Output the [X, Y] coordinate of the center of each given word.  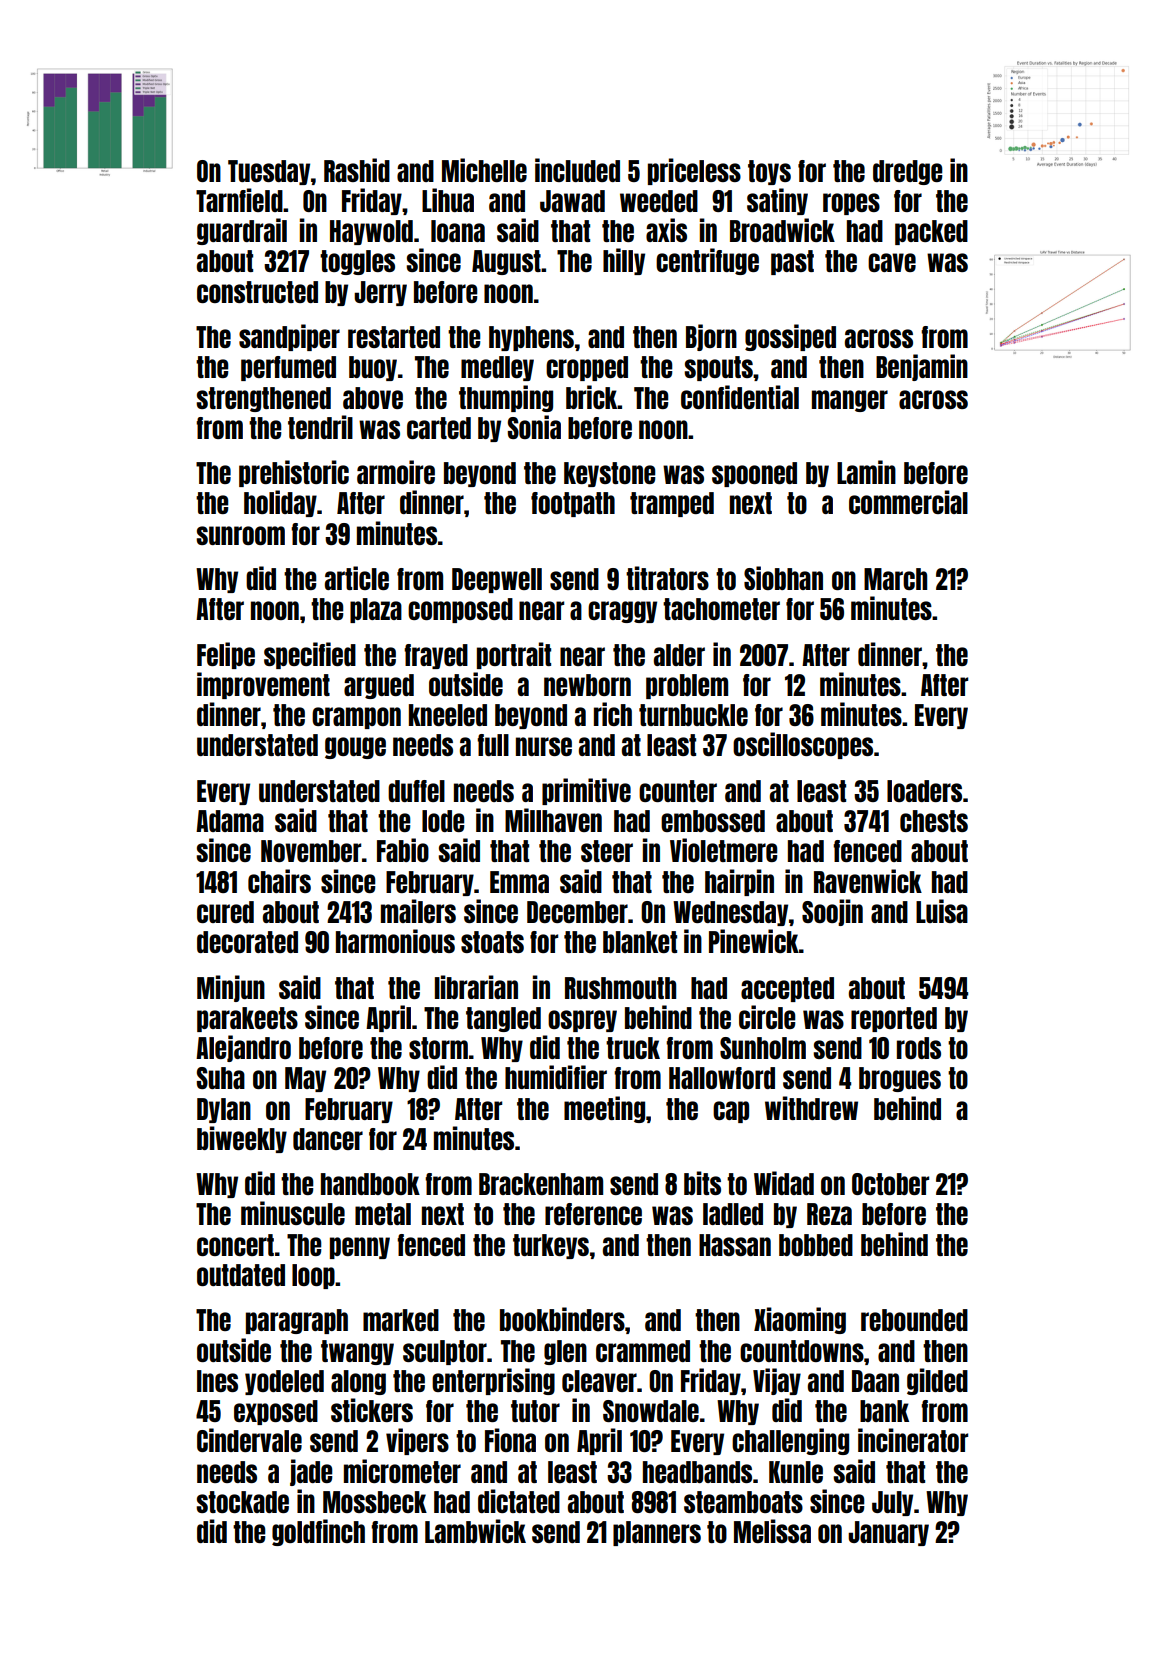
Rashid [357, 170]
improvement [263, 685]
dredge [908, 172]
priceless [694, 171]
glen [565, 1352]
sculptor [445, 1352]
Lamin [866, 472]
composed [460, 610]
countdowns [802, 1351]
